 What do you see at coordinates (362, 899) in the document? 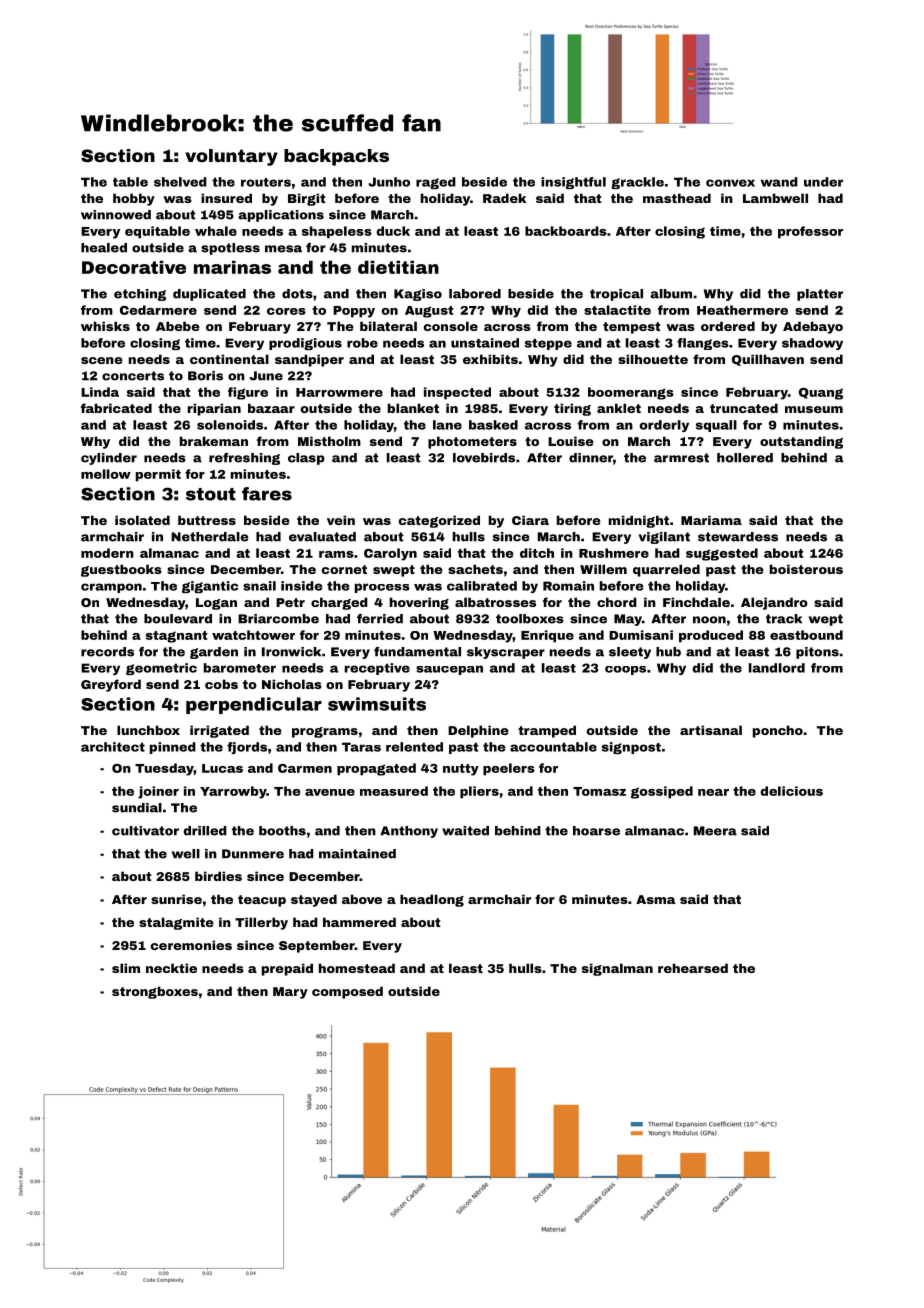
I see `above` at bounding box center [362, 899].
